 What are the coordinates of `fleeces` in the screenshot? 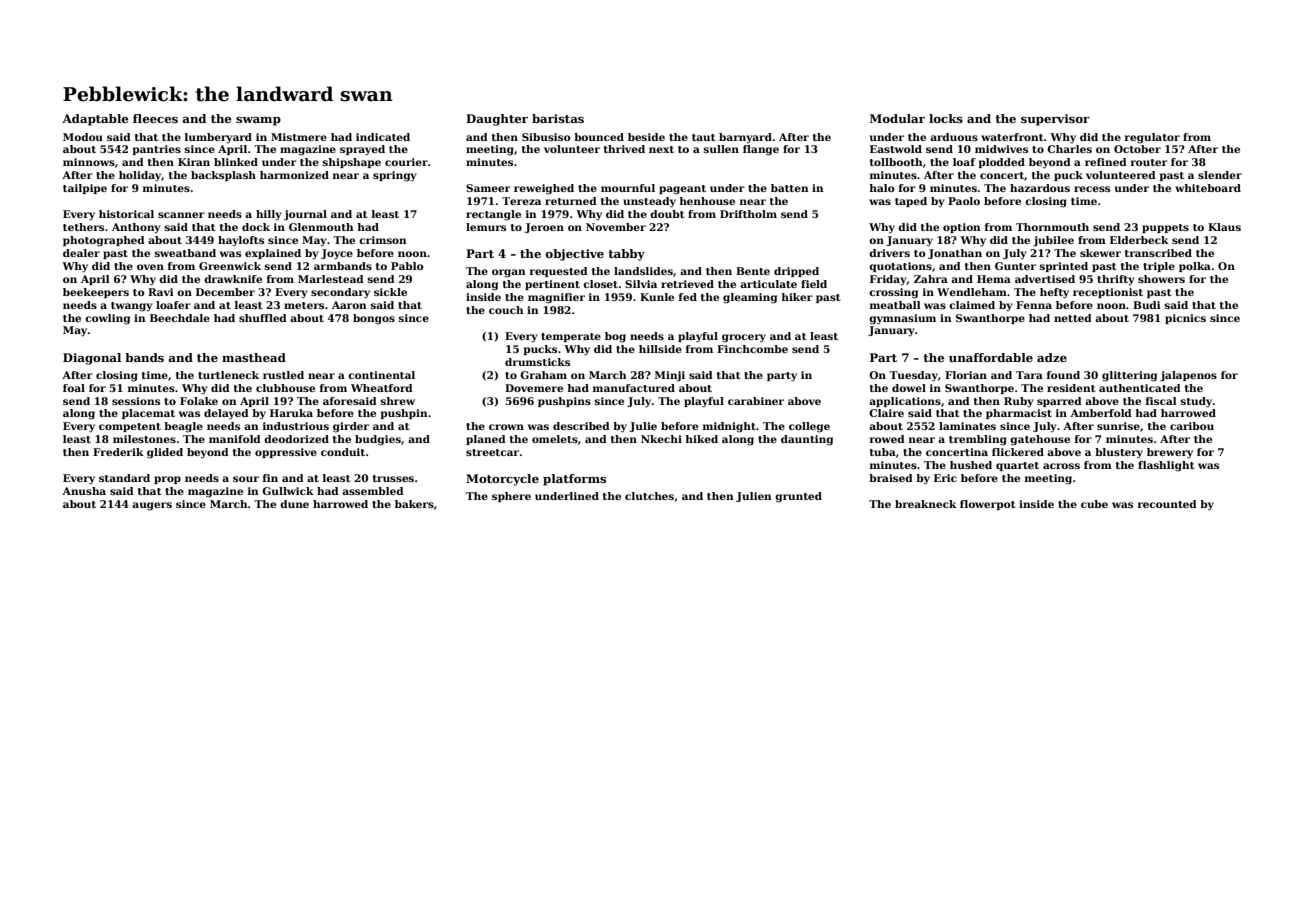 It's located at (155, 118).
